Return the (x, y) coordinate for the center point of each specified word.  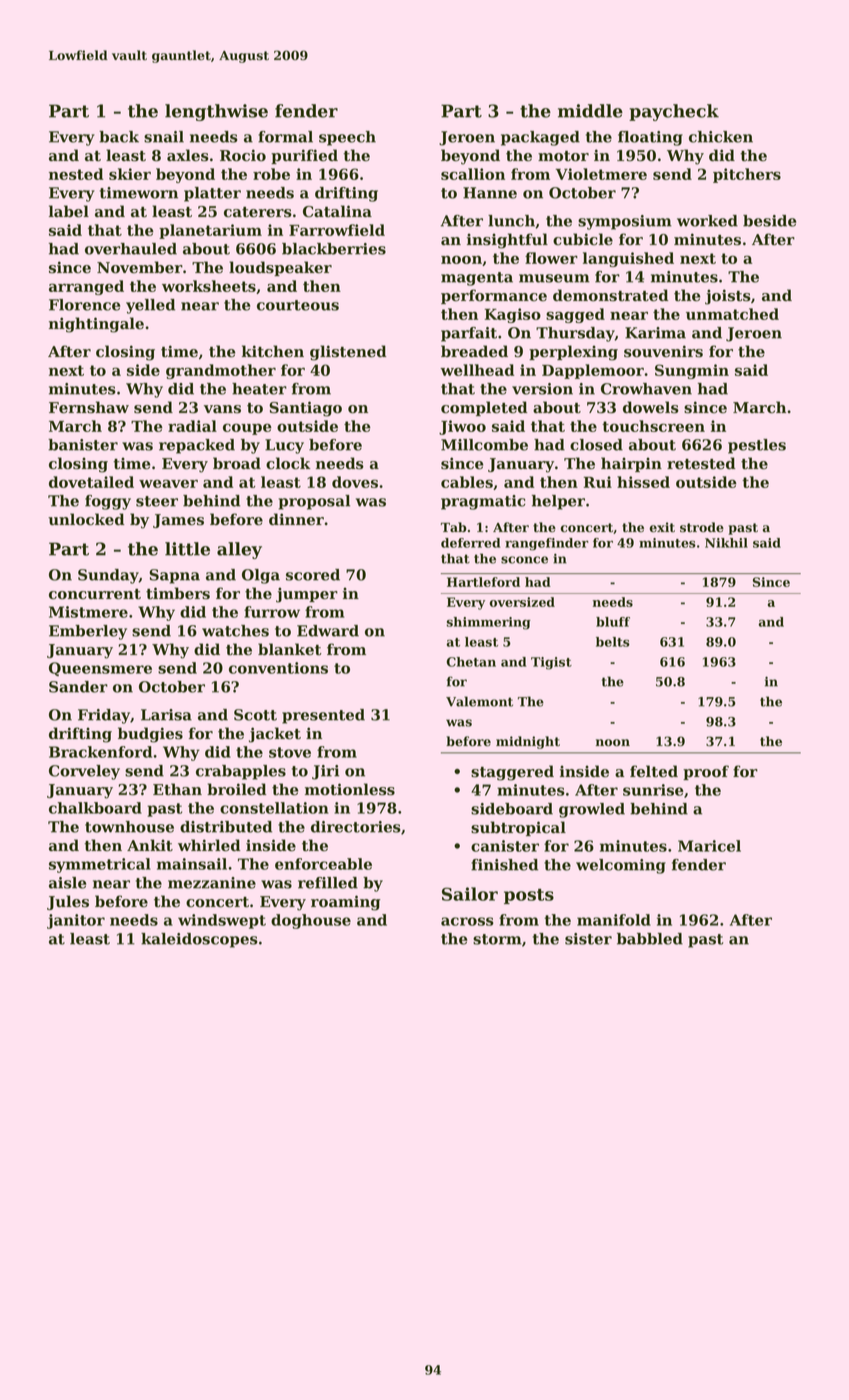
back (119, 137)
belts (613, 642)
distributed (226, 827)
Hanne (490, 193)
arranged (86, 287)
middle (590, 111)
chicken (721, 137)
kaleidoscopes (199, 940)
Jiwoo (462, 427)
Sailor (470, 894)
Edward (328, 631)
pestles (757, 446)
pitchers (747, 175)
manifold (614, 920)
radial (192, 426)
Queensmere (100, 669)
